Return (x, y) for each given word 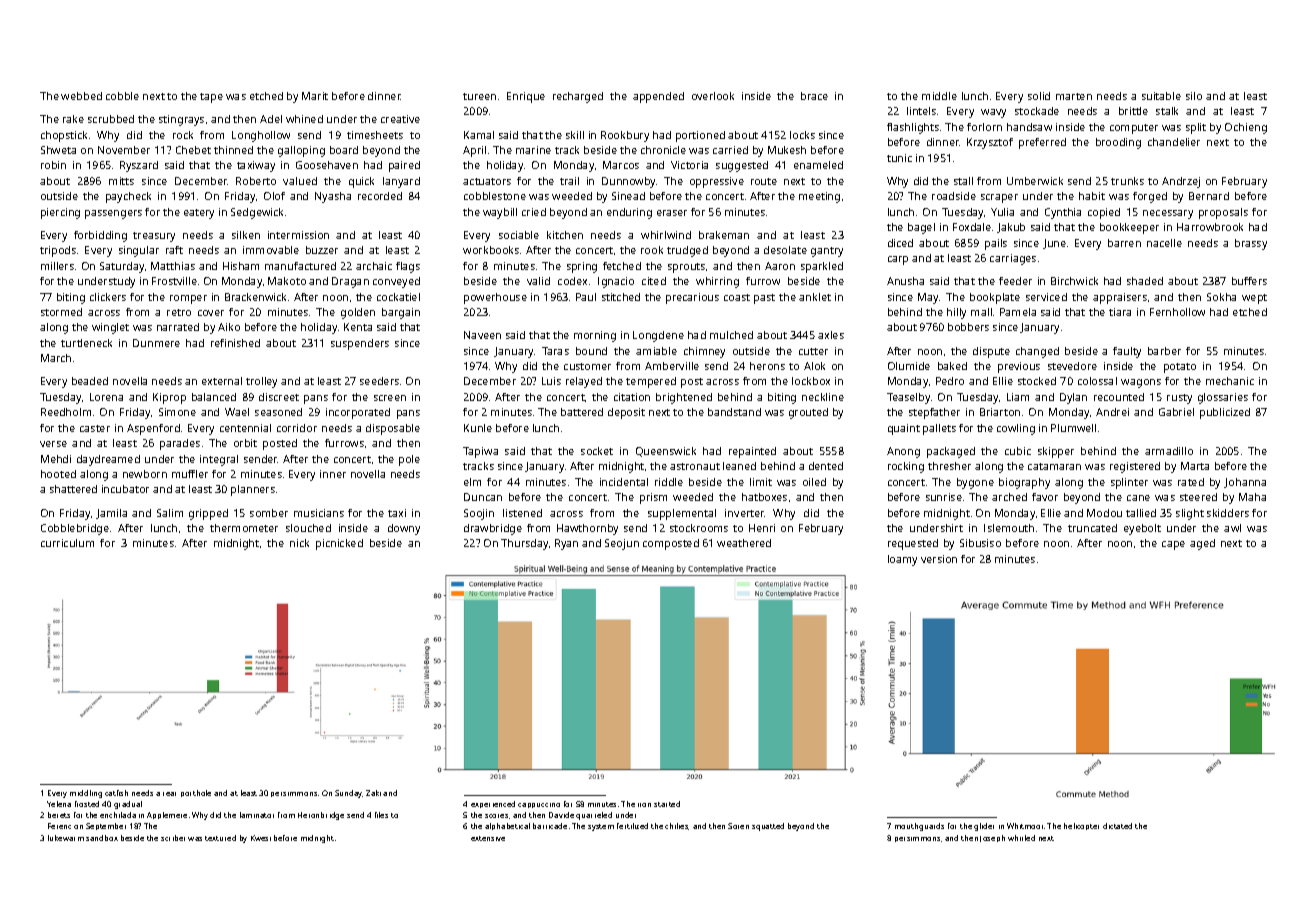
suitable (1161, 96)
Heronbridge (321, 816)
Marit (315, 96)
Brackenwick (255, 297)
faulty (1127, 352)
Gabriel (1176, 412)
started (667, 804)
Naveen (482, 335)
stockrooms (699, 528)
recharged (578, 97)
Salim (170, 513)
